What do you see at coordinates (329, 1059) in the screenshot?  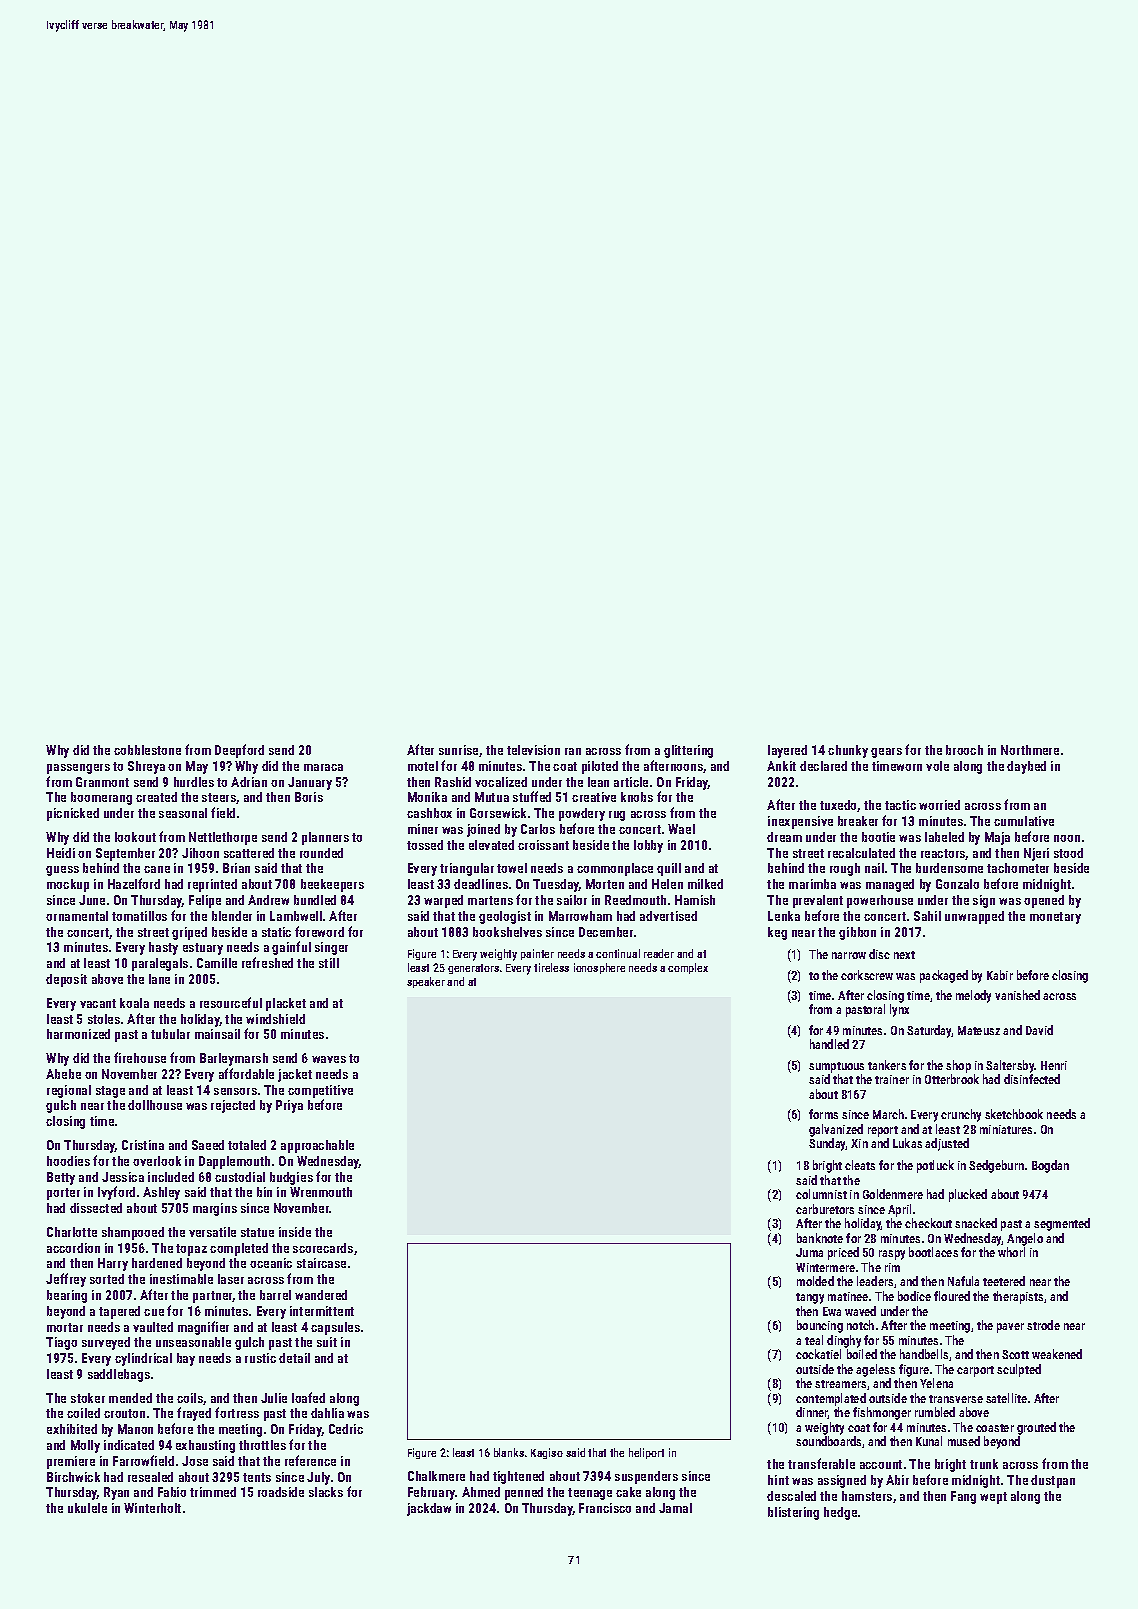 I see `waves` at bounding box center [329, 1059].
